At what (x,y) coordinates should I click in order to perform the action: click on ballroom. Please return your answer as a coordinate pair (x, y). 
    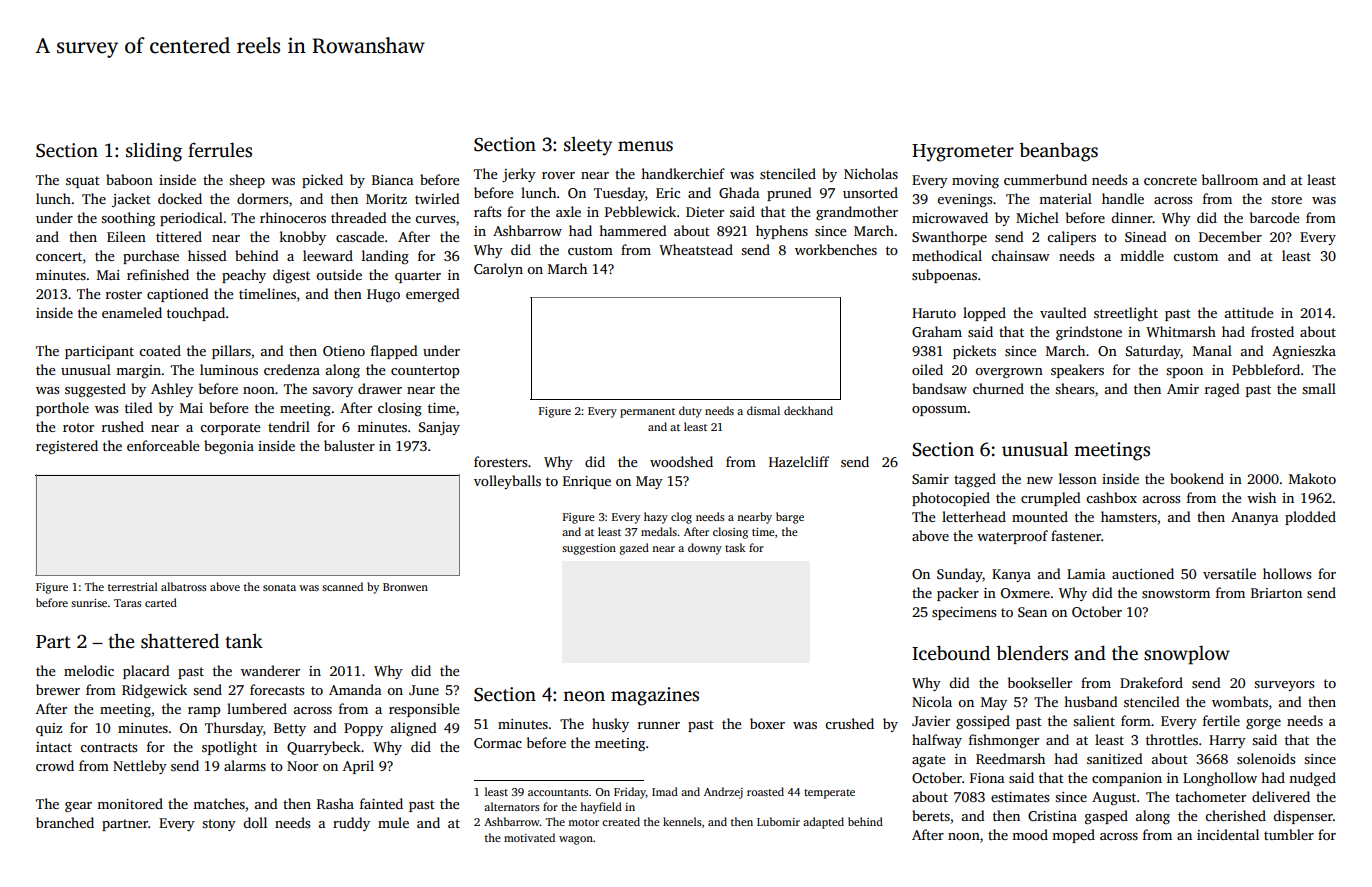
    Looking at the image, I should click on (1230, 179).
